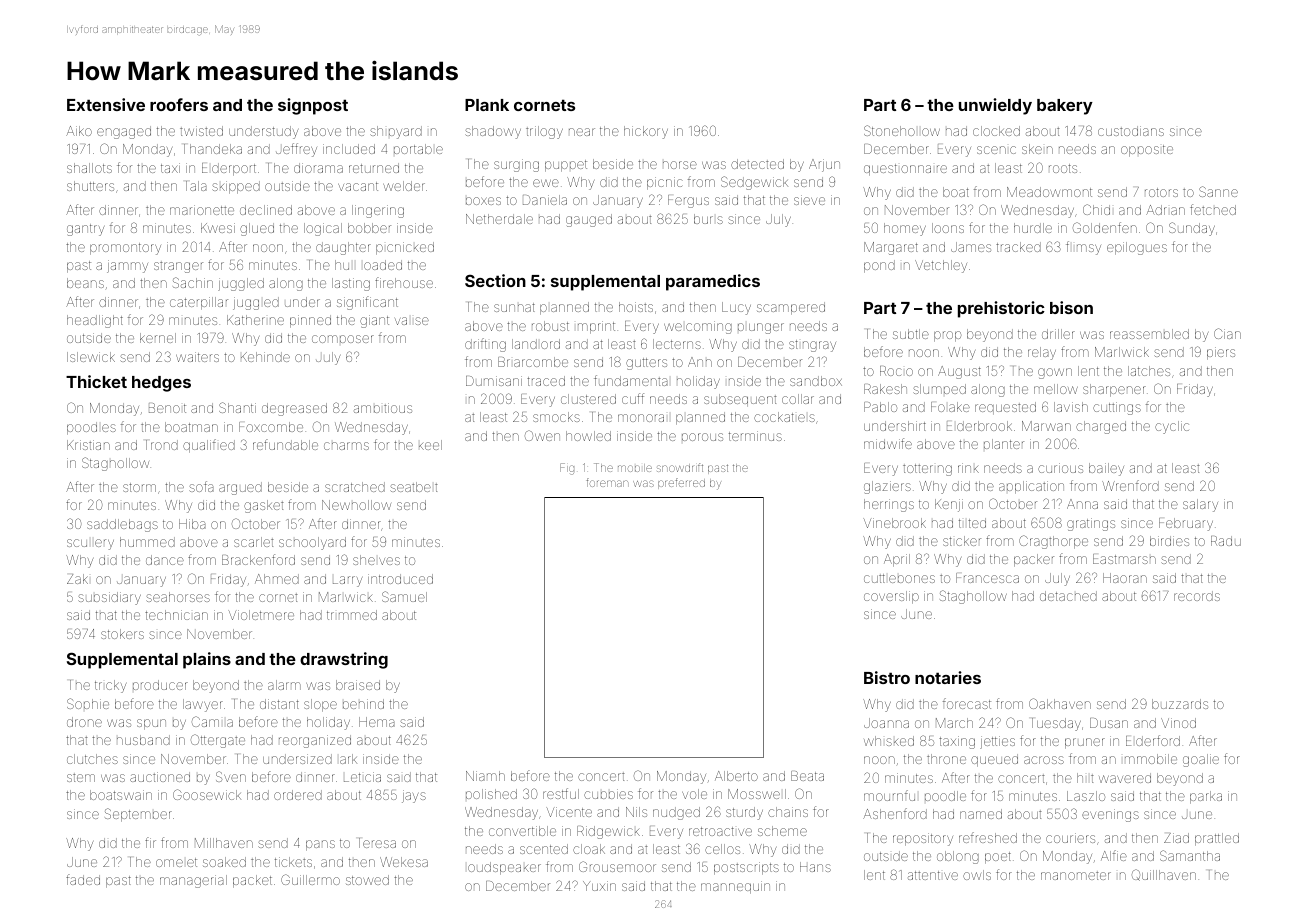 This screenshot has width=1308, height=924. What do you see at coordinates (933, 875) in the screenshot?
I see `attentive` at bounding box center [933, 875].
